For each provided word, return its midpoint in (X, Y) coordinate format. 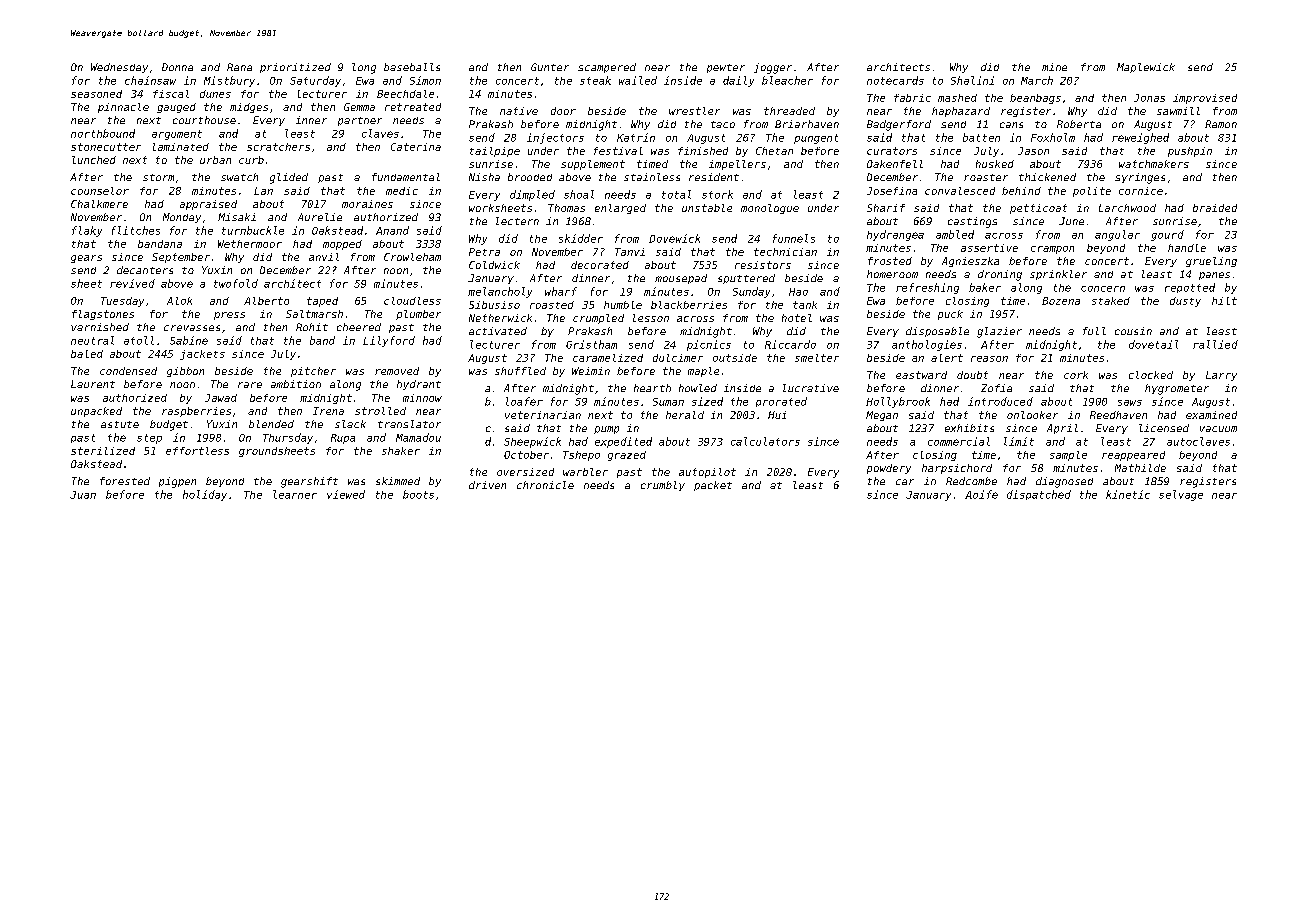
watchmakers (1154, 164)
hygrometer (1177, 389)
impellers (737, 165)
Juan (83, 495)
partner (360, 121)
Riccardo (790, 344)
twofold (236, 283)
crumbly (663, 486)
